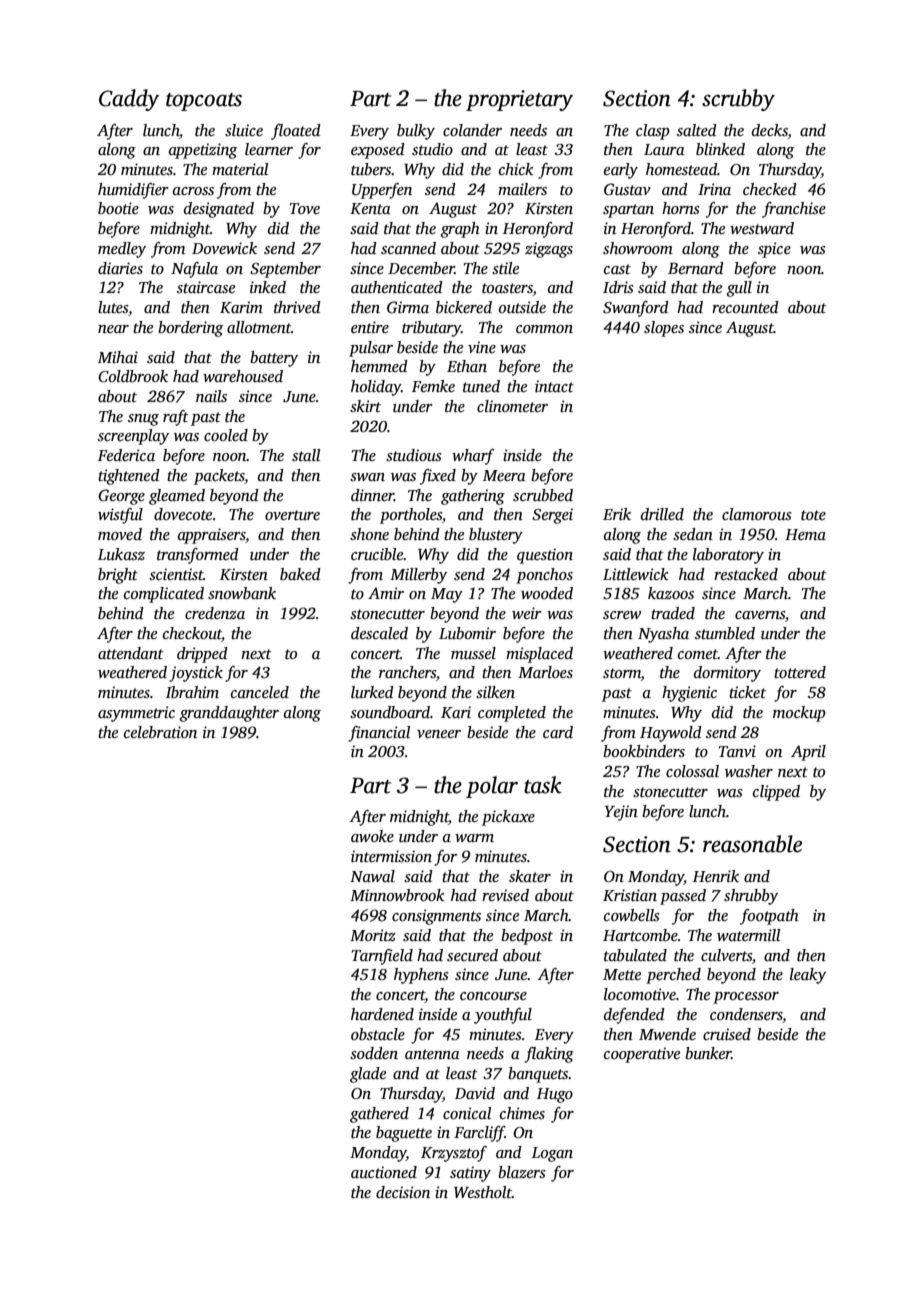  Describe the element at coordinates (379, 734) in the page. I see `financial` at that location.
